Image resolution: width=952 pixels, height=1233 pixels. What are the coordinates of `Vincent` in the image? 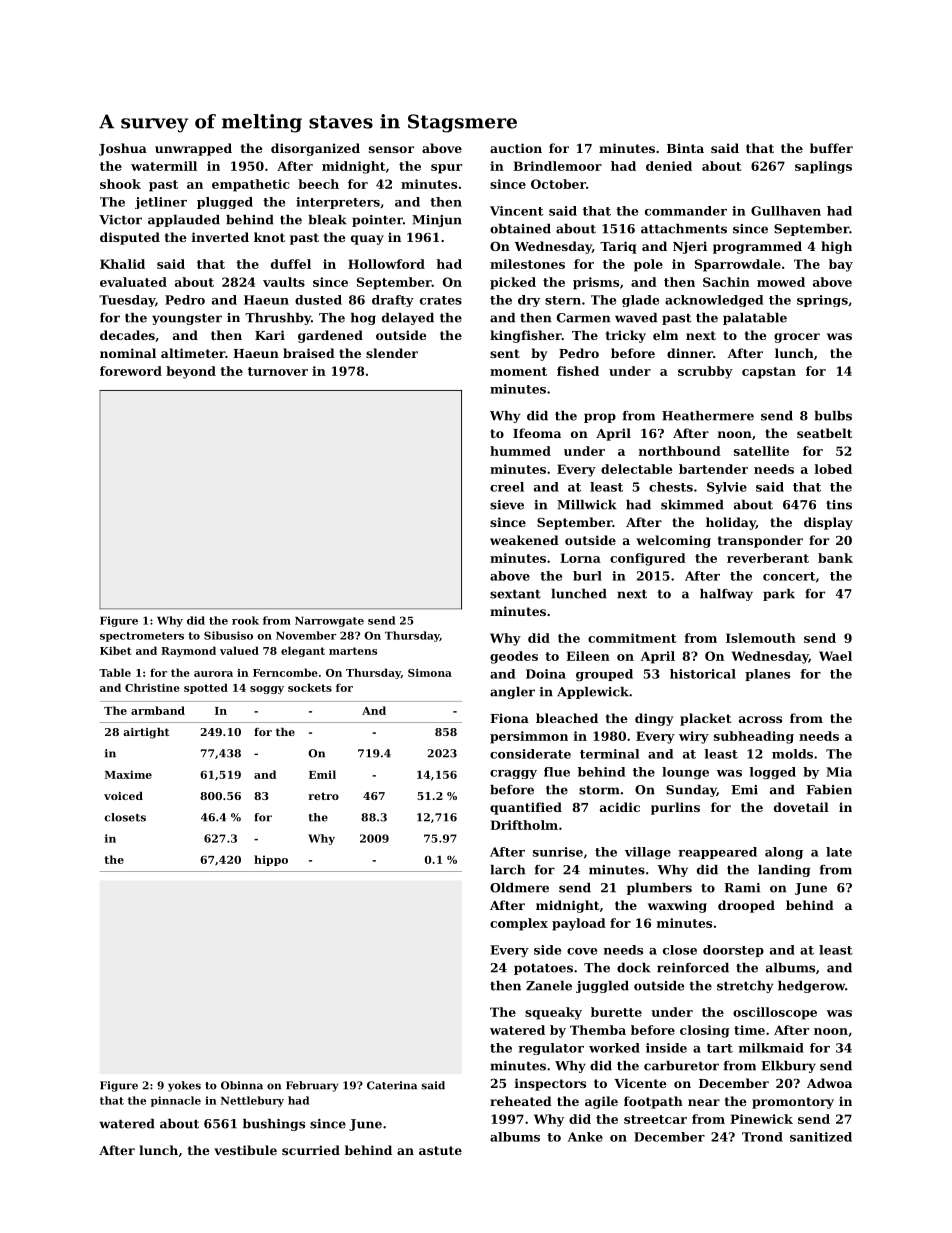 It's located at (517, 211).
